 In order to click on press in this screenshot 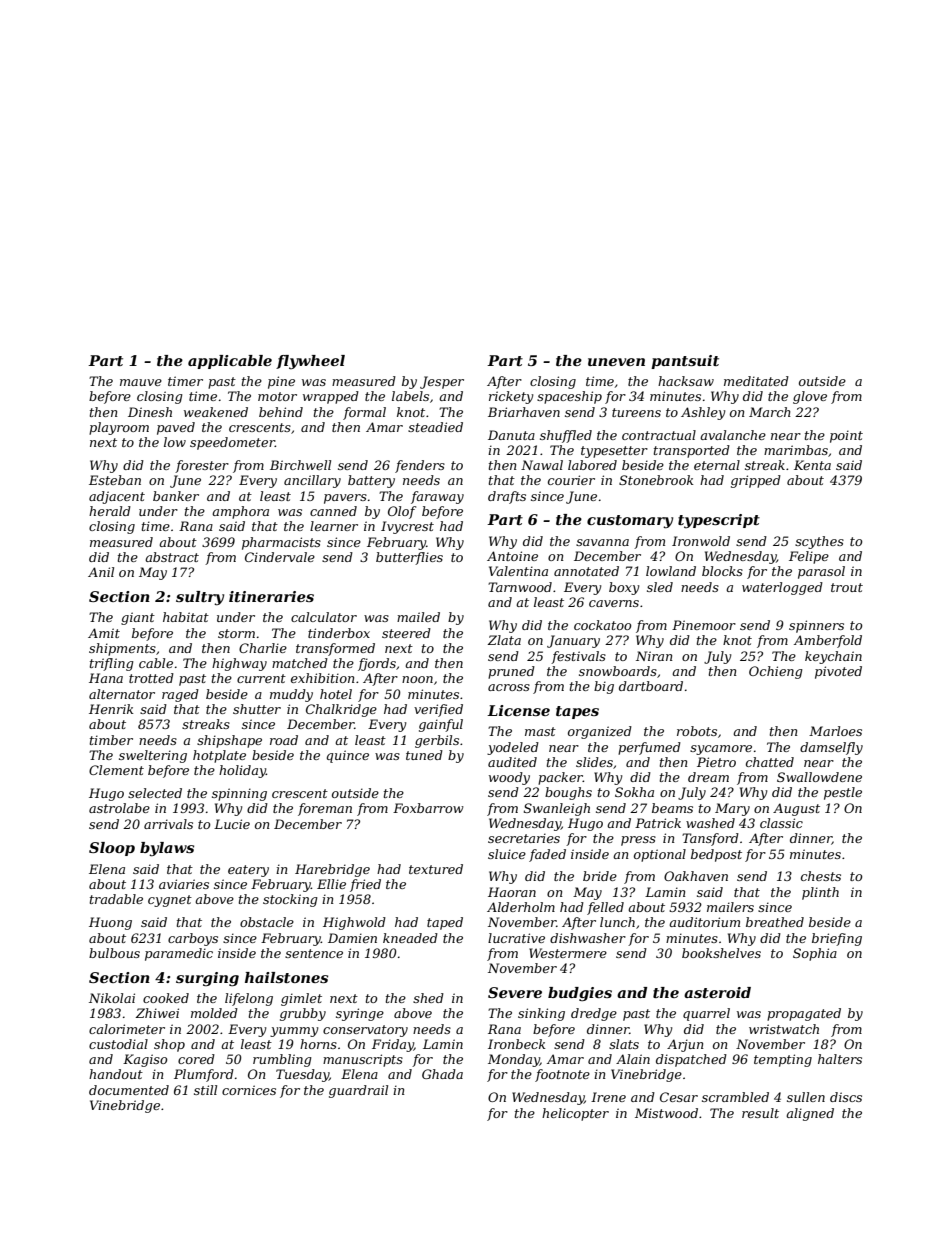, I will do `click(638, 841)`.
